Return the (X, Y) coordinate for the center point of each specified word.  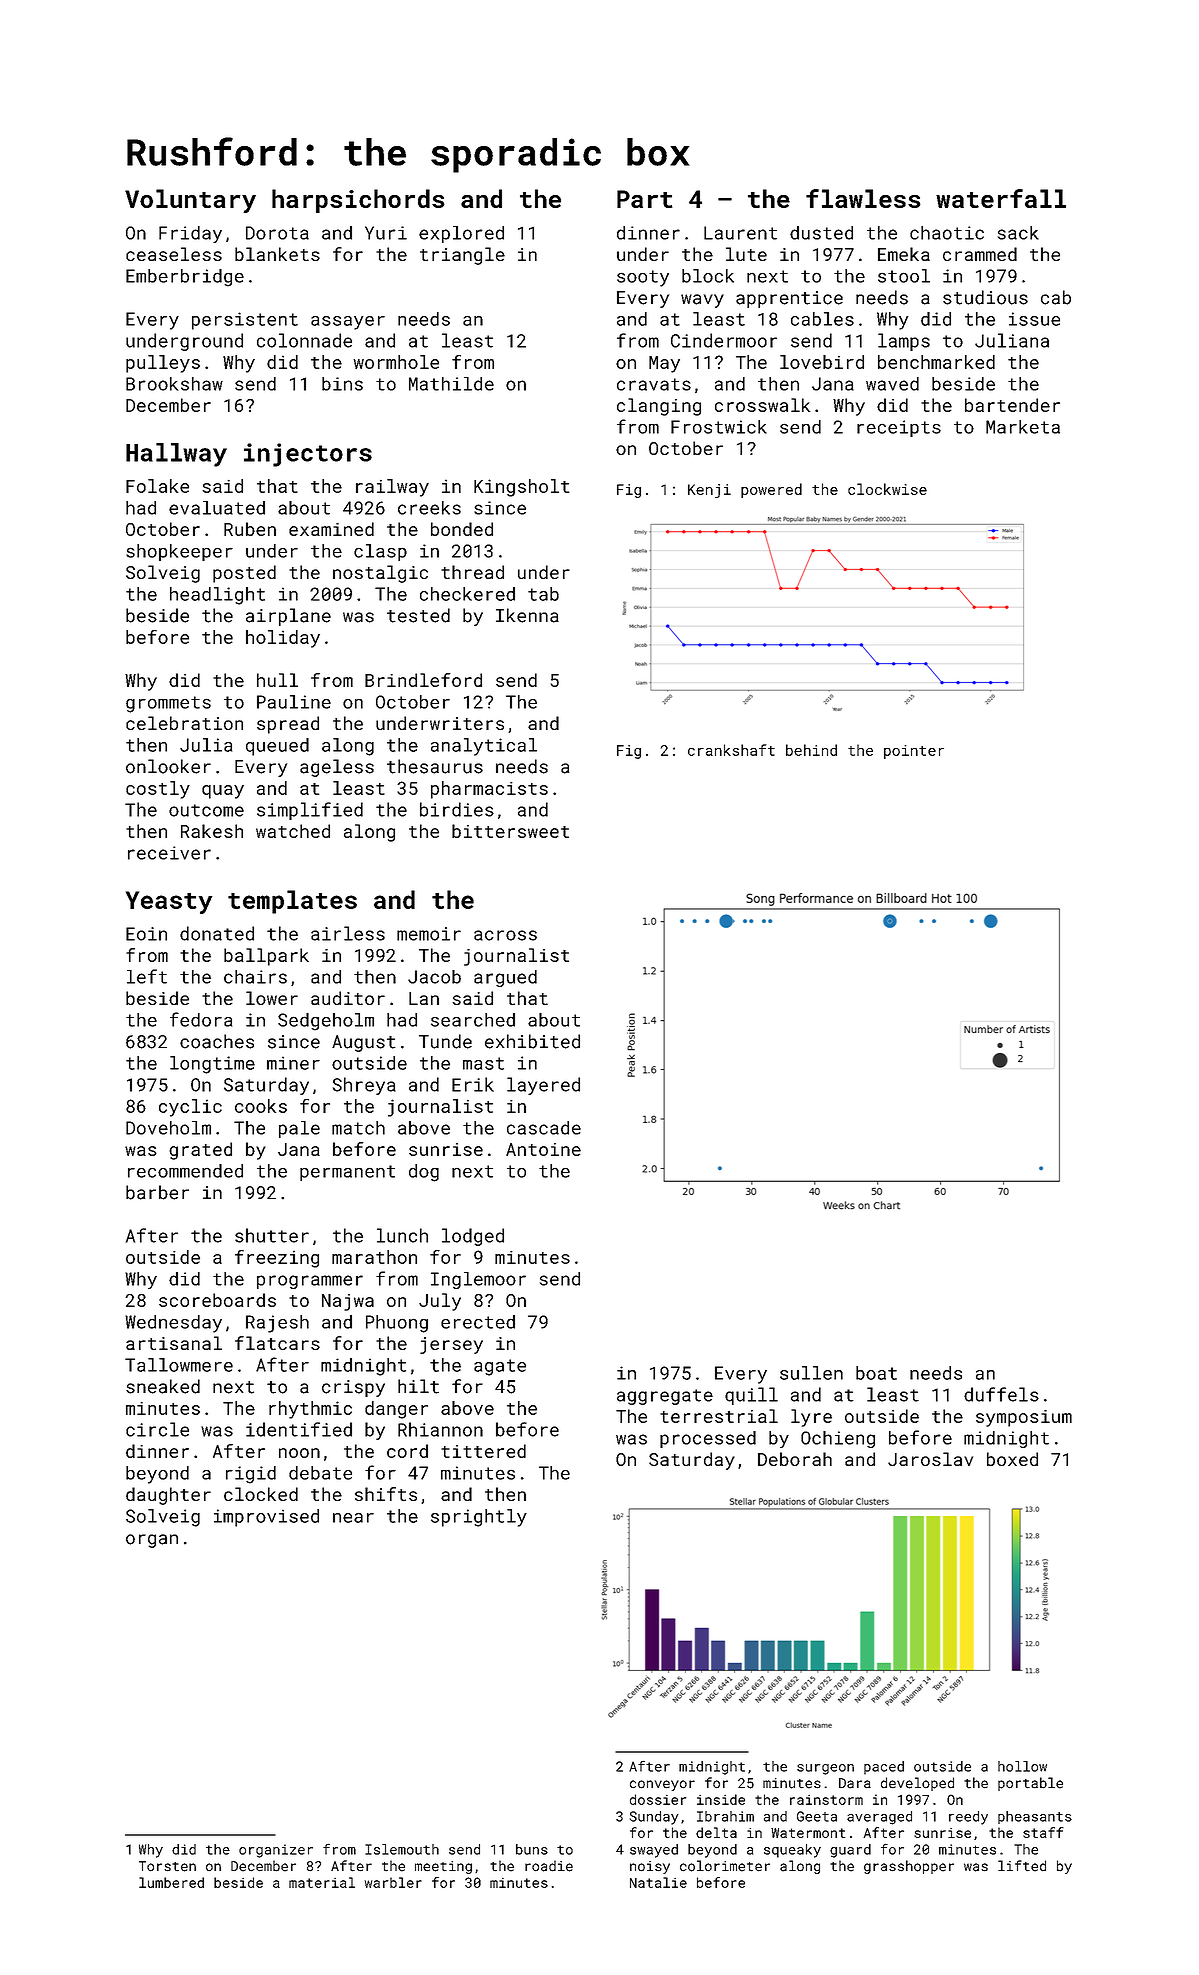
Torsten (167, 1866)
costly (158, 790)
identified (299, 1429)
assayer (348, 323)
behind (811, 750)
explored (461, 234)
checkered (467, 594)
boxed (1012, 1459)
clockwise (887, 489)
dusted (821, 233)
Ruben (250, 529)
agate (500, 1367)
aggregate (665, 1397)
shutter (272, 1235)
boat (876, 1373)
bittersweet (510, 831)
